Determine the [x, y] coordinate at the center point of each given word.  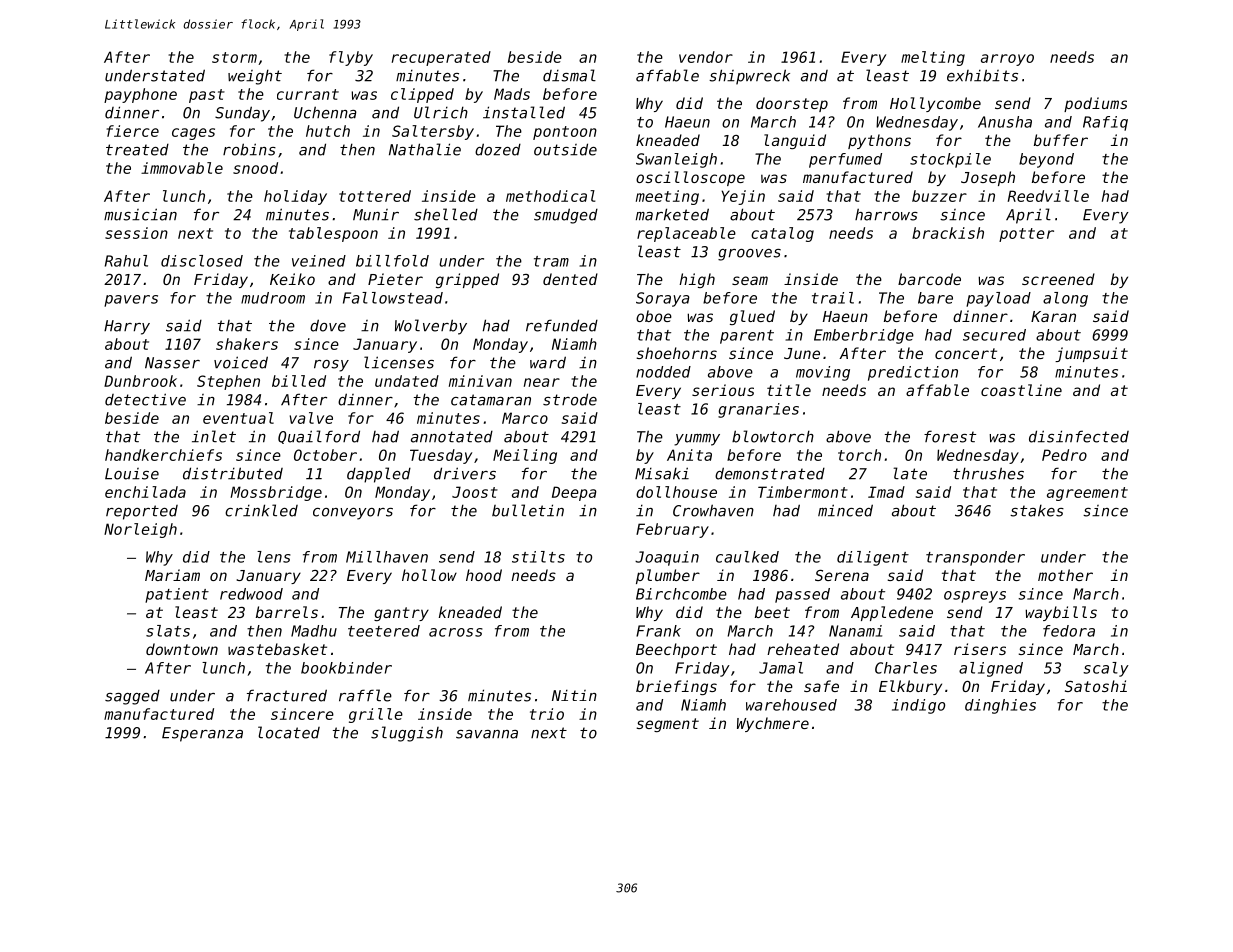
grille [376, 715]
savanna [487, 734]
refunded [562, 325]
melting [933, 58]
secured [994, 335]
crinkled [261, 510]
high [697, 280]
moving [823, 373]
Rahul [126, 261]
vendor [706, 57]
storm [234, 57]
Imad [886, 492]
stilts [538, 557]
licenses [399, 362]
